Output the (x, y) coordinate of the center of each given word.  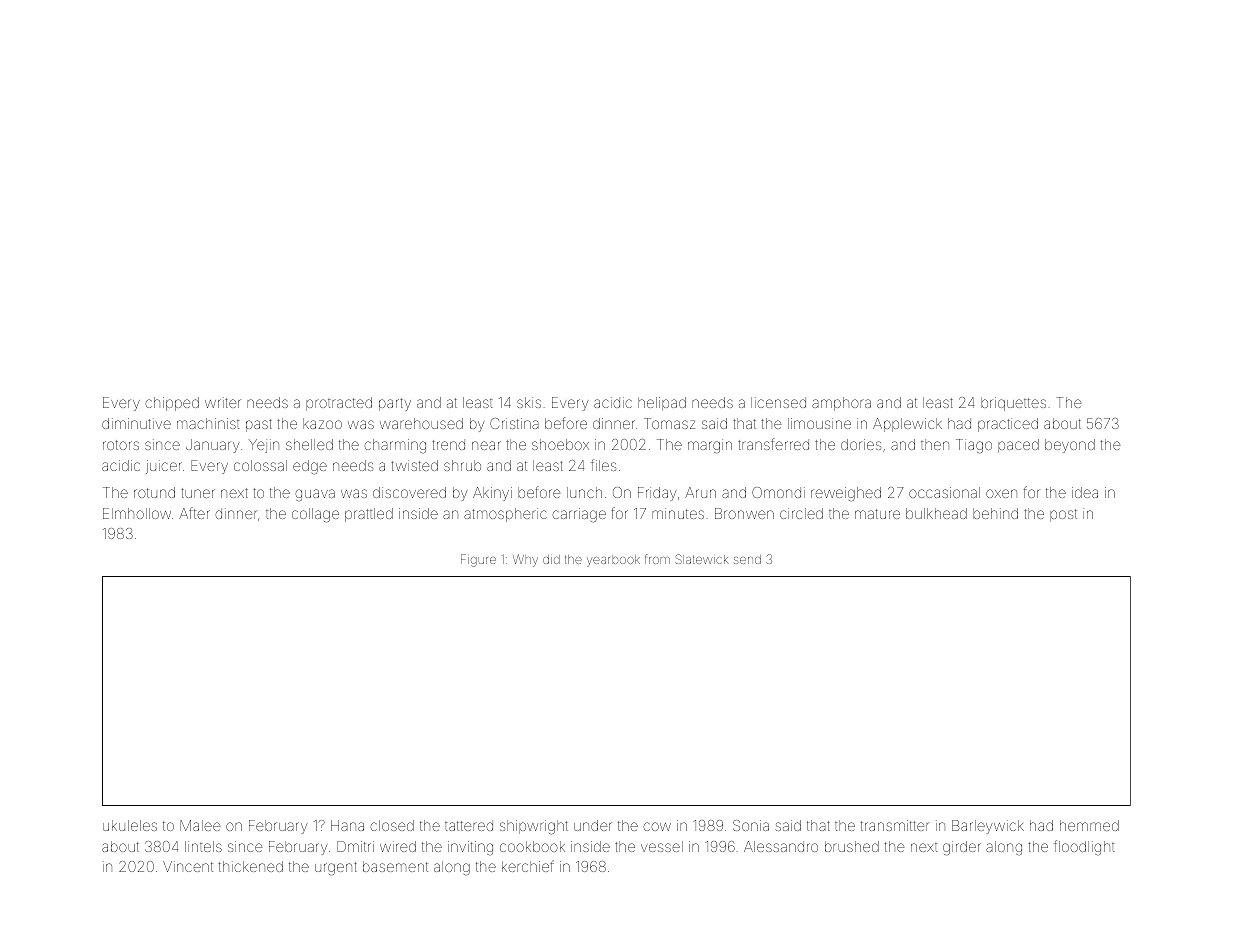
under (593, 825)
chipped (172, 404)
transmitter (895, 825)
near (486, 445)
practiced (1008, 425)
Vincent (188, 866)
